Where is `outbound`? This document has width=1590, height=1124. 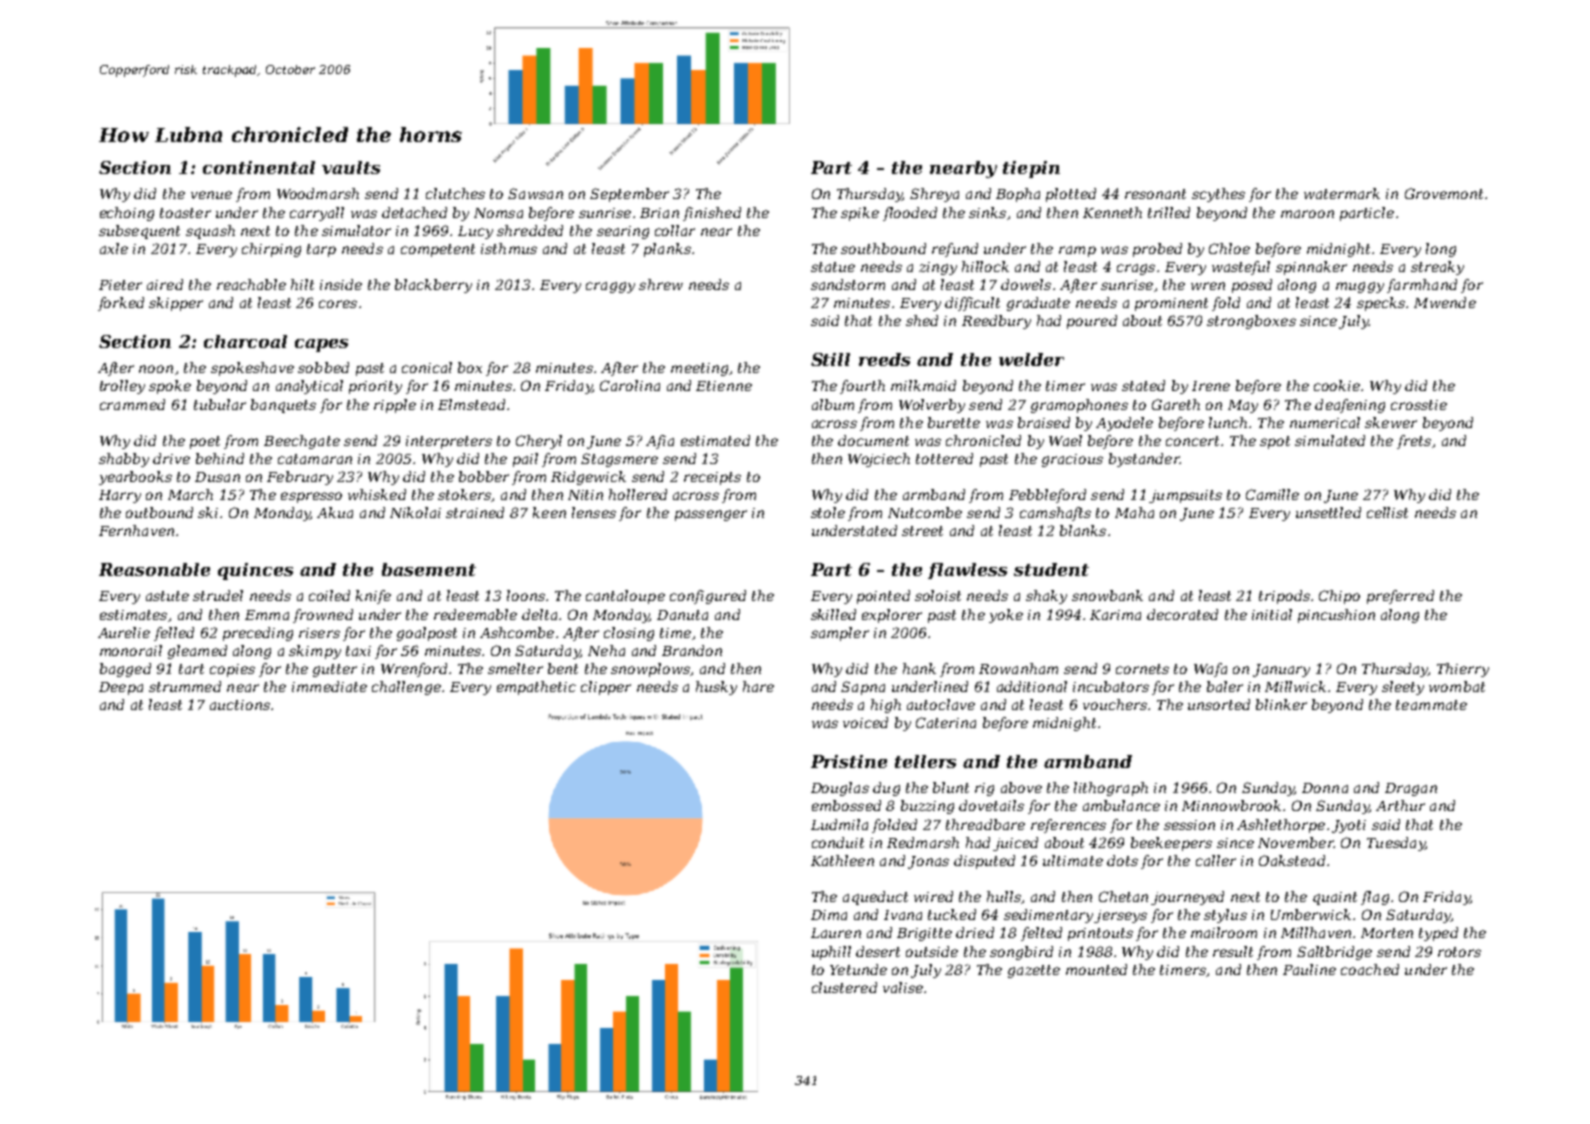 outbound is located at coordinates (159, 512).
